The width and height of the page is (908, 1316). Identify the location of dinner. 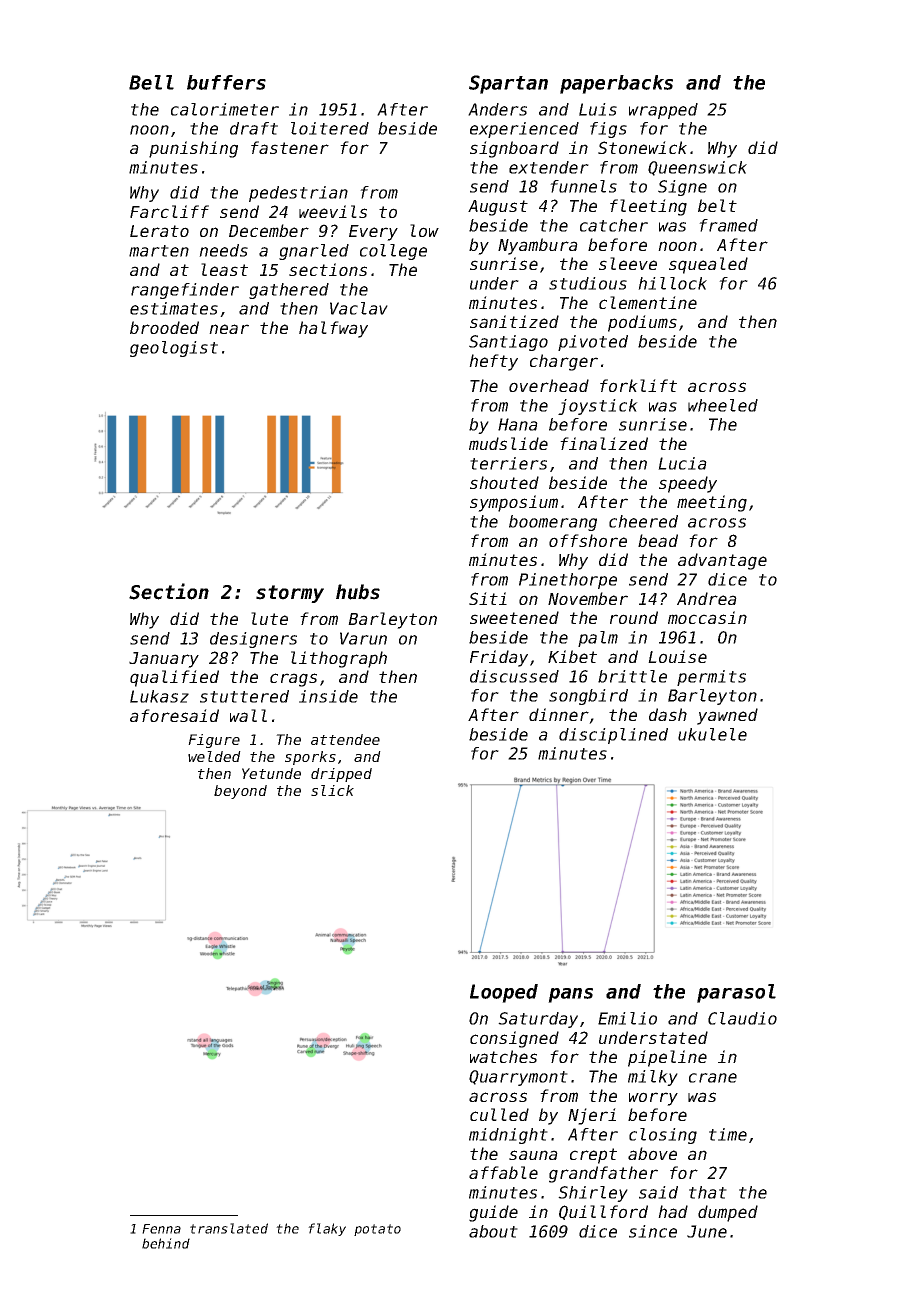
(559, 714).
